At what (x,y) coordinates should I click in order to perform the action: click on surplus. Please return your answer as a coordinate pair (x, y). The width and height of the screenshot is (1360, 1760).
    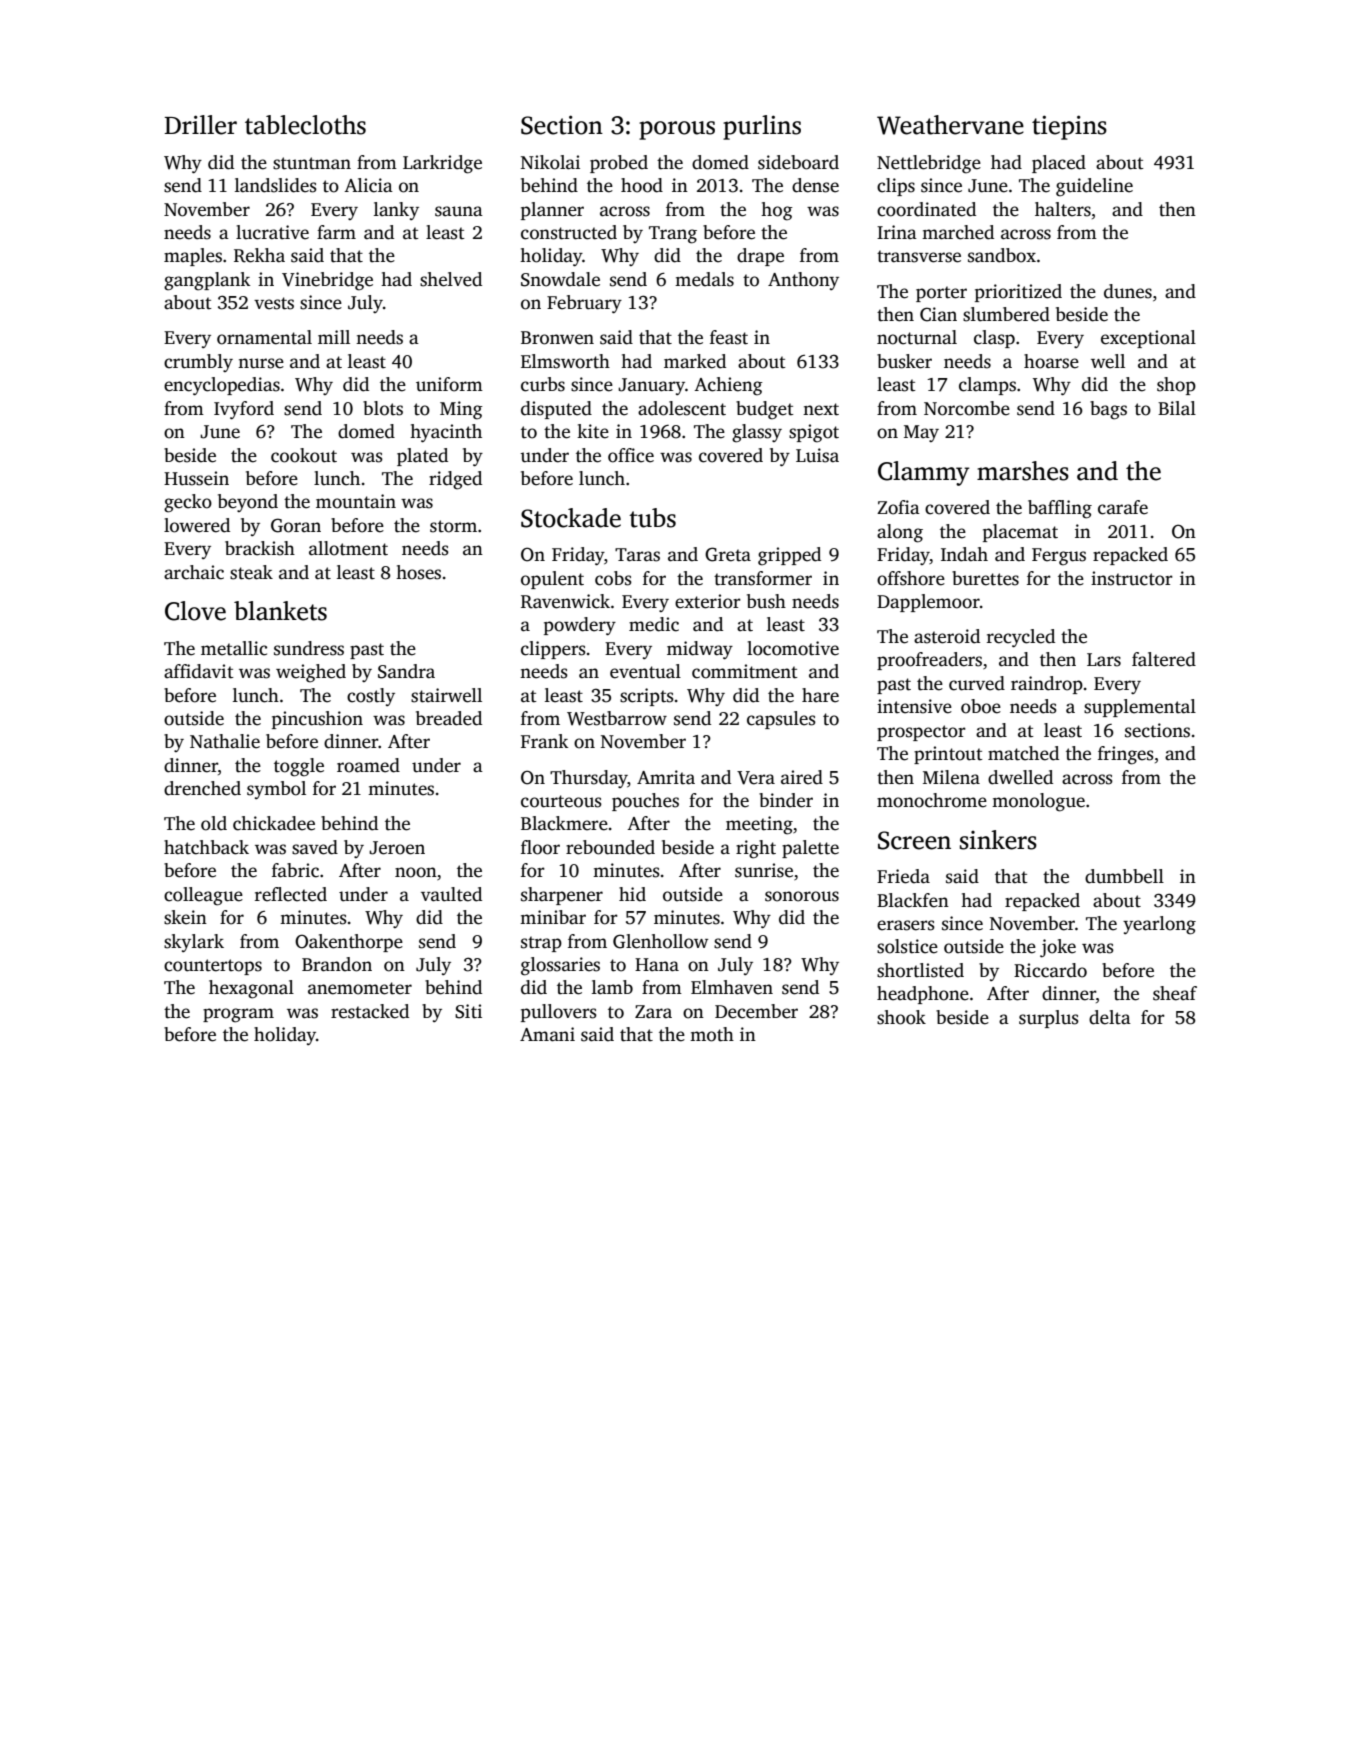
    Looking at the image, I should click on (1049, 1019).
